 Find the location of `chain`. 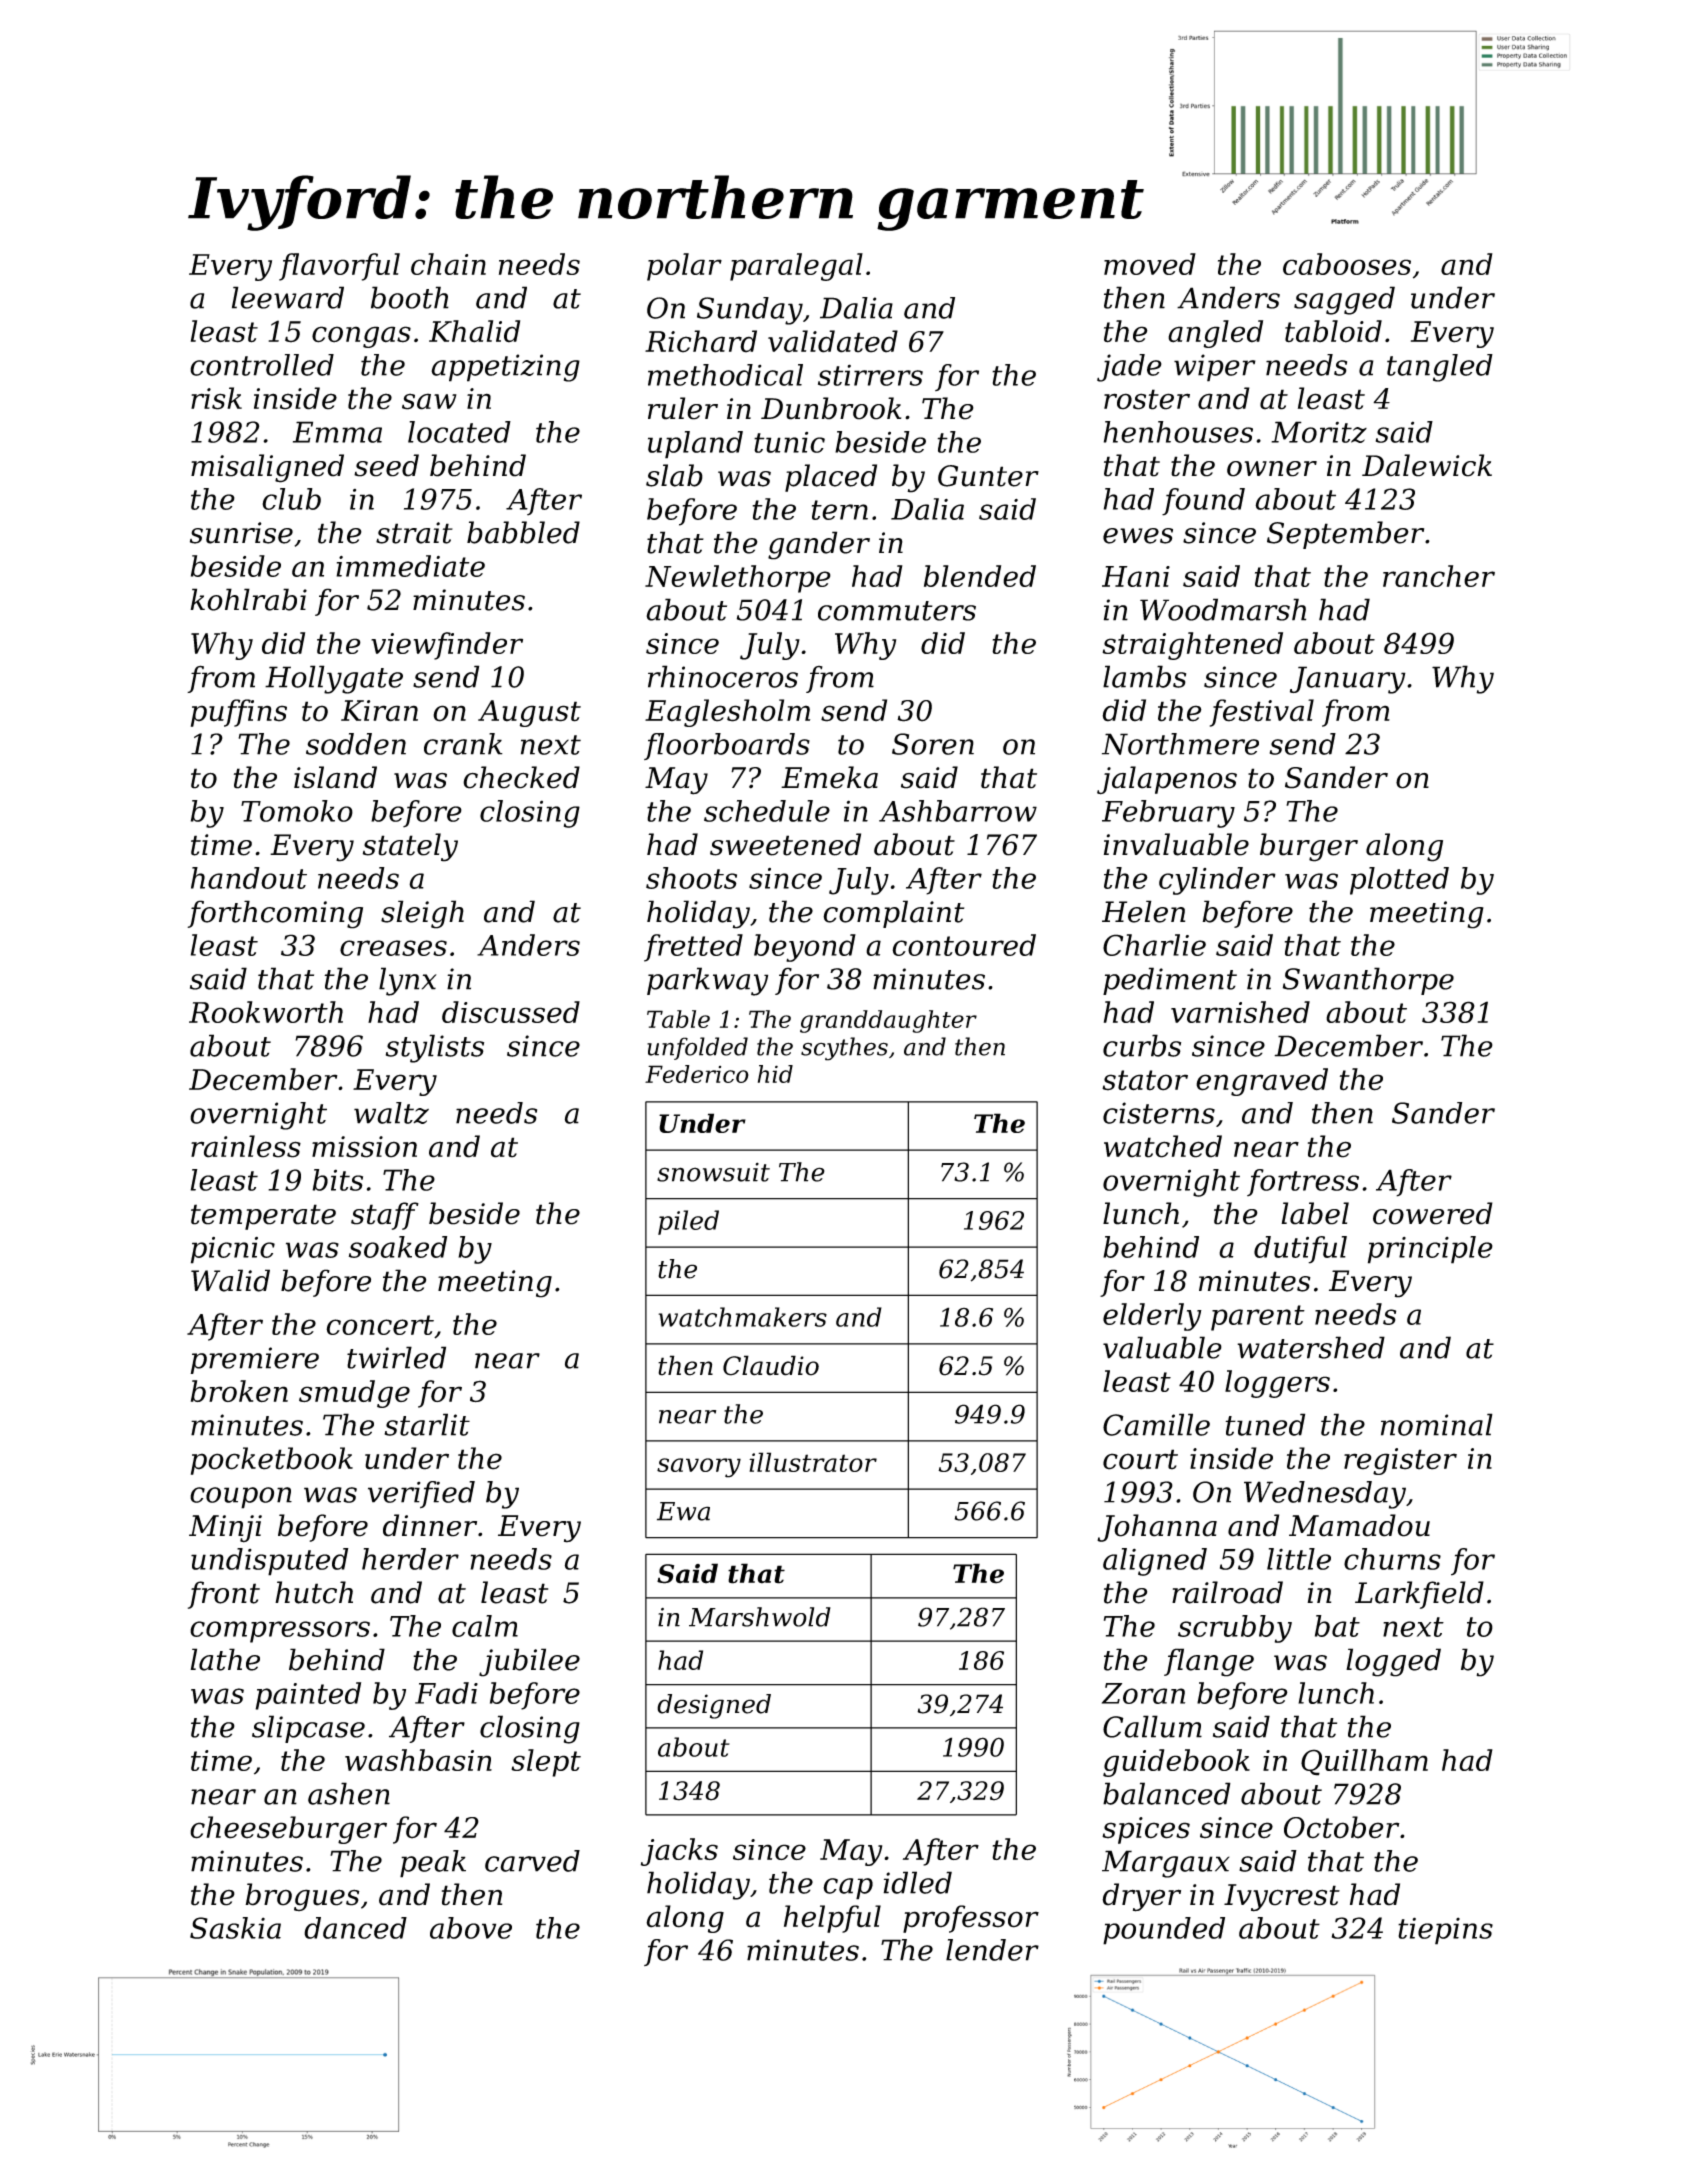

chain is located at coordinates (448, 264).
